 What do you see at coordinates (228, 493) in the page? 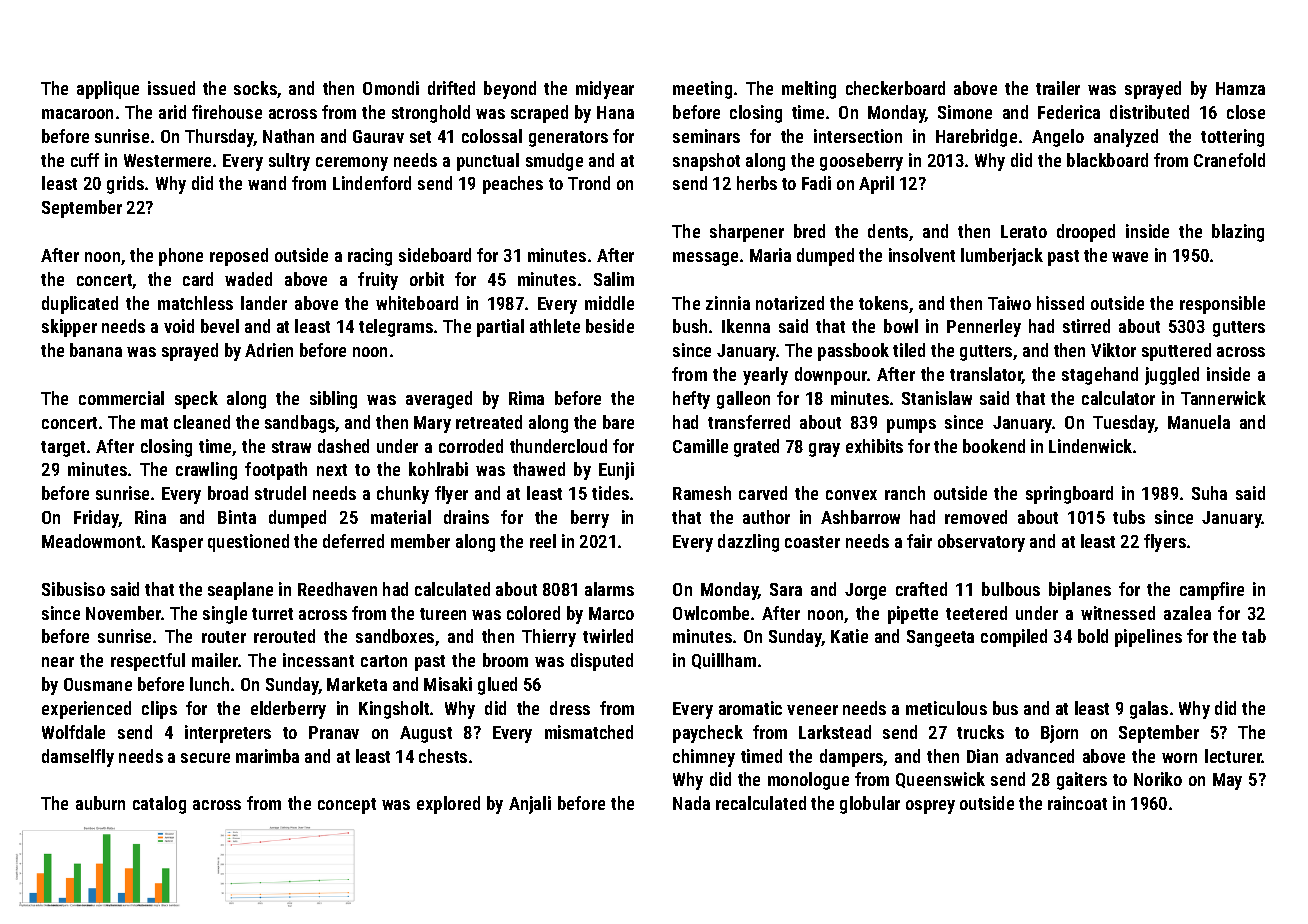
I see `broad` at bounding box center [228, 493].
